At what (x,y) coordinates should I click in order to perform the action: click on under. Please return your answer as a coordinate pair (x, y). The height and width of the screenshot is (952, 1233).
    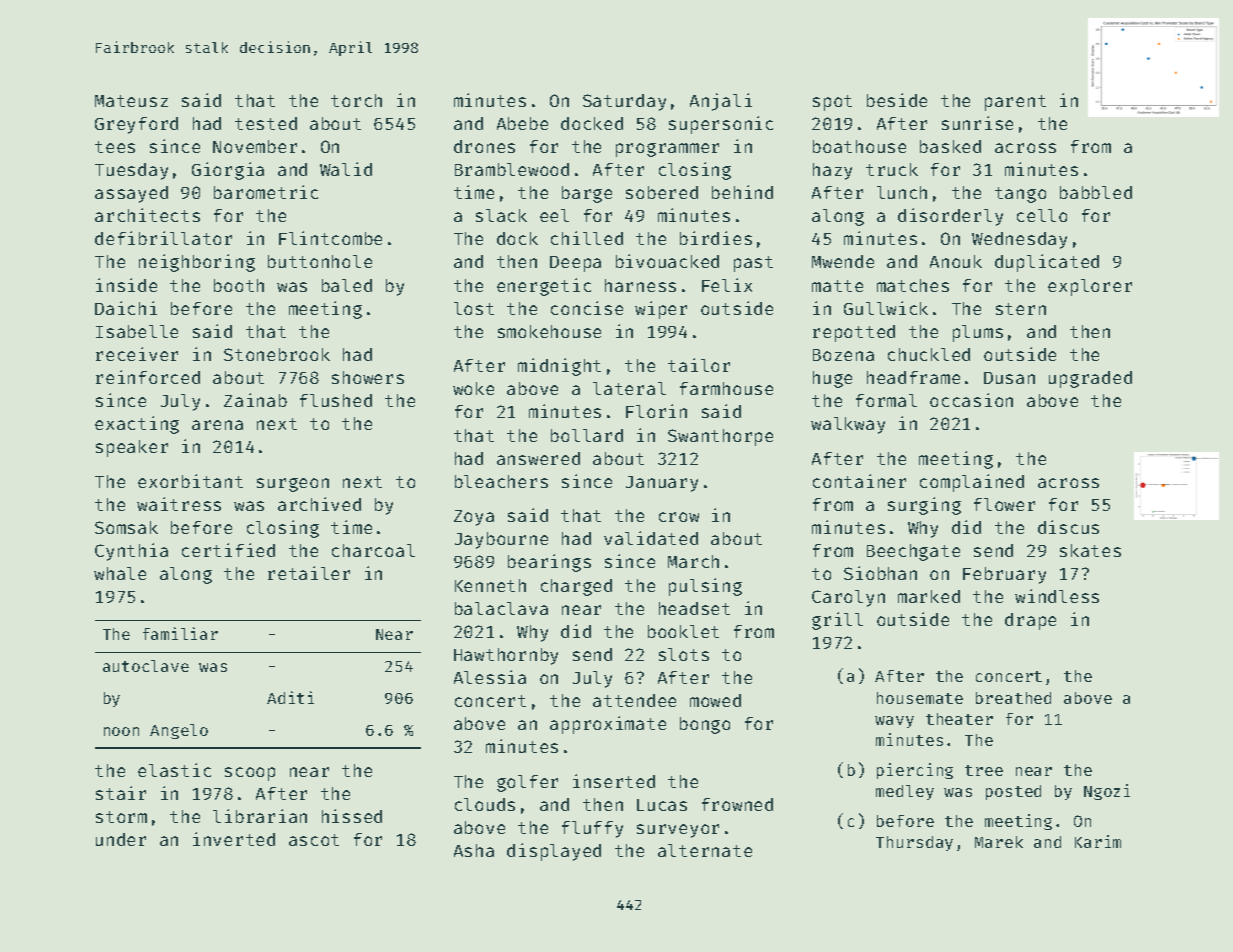
    Looking at the image, I should click on (121, 839).
